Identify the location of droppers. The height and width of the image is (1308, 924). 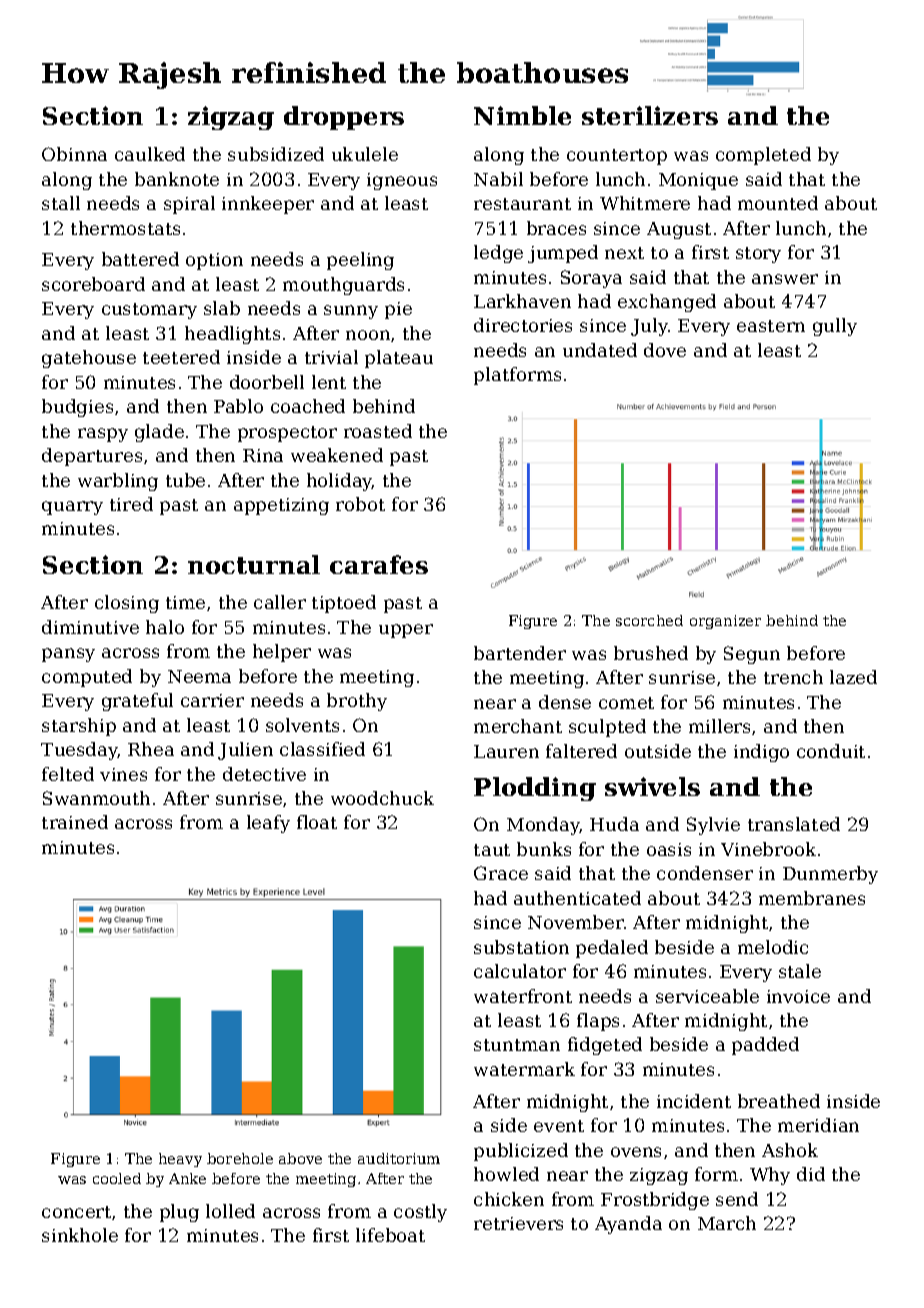
(344, 118).
